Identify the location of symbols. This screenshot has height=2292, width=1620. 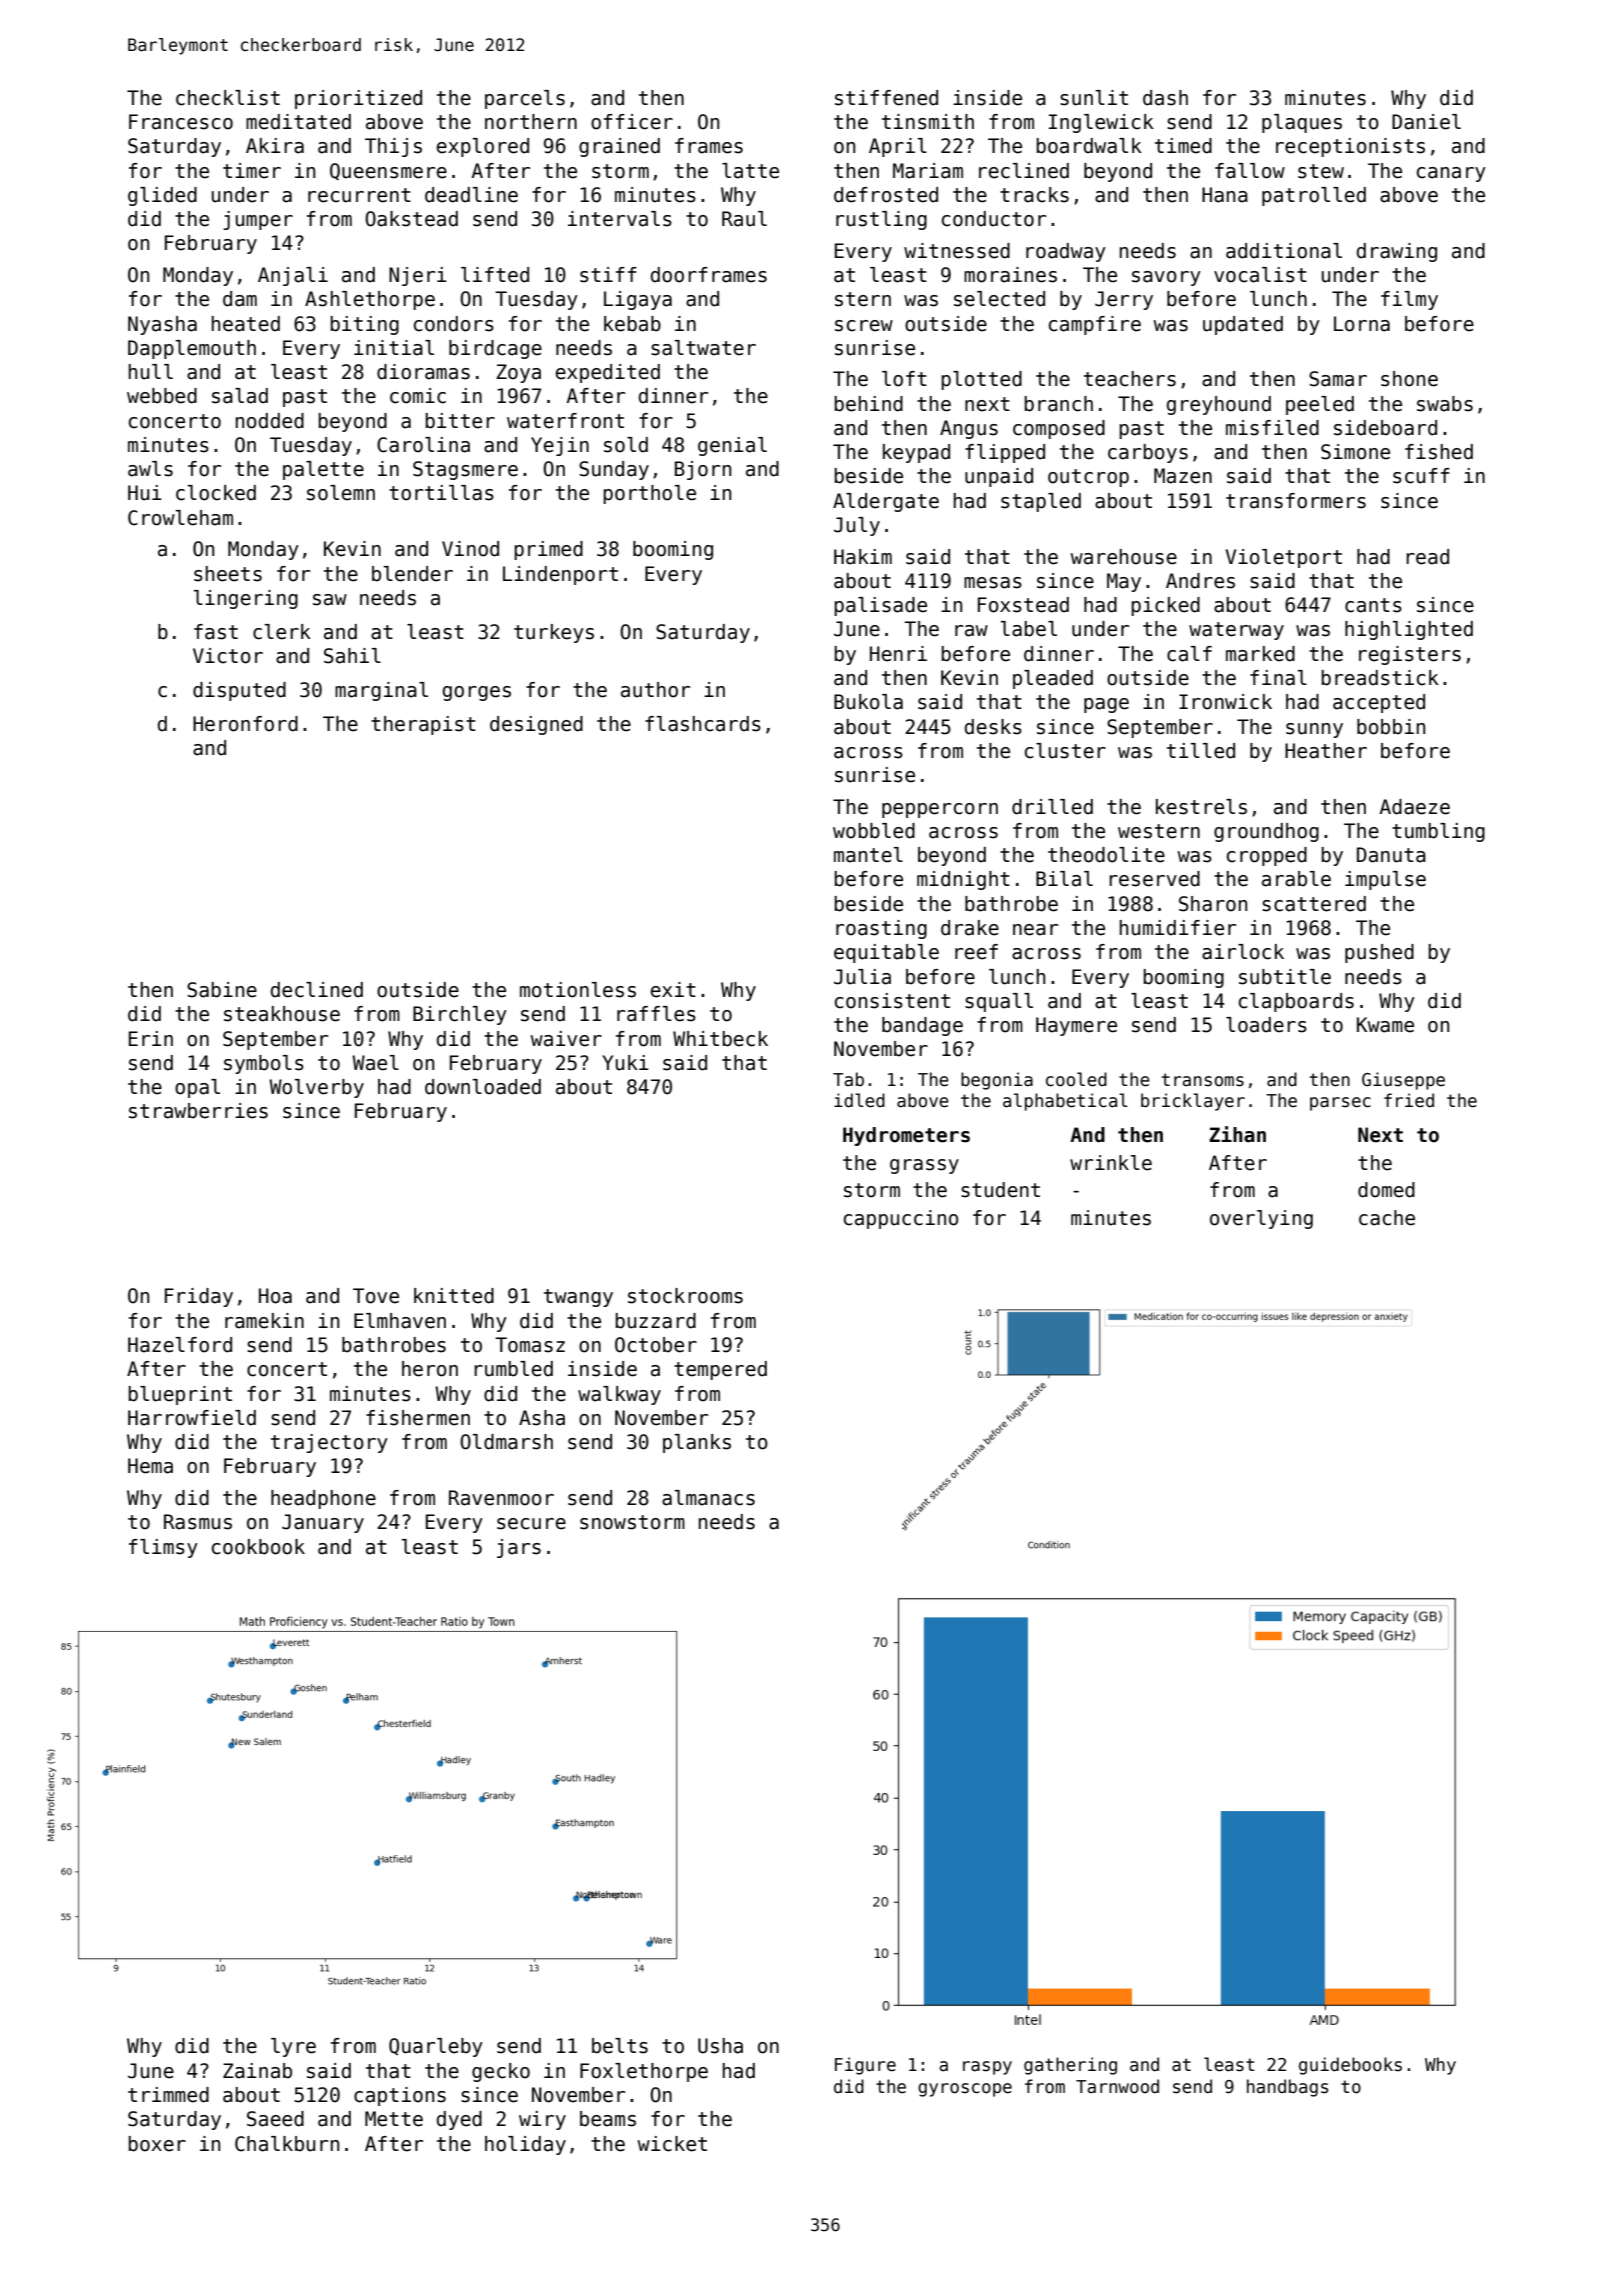
(264, 1064).
